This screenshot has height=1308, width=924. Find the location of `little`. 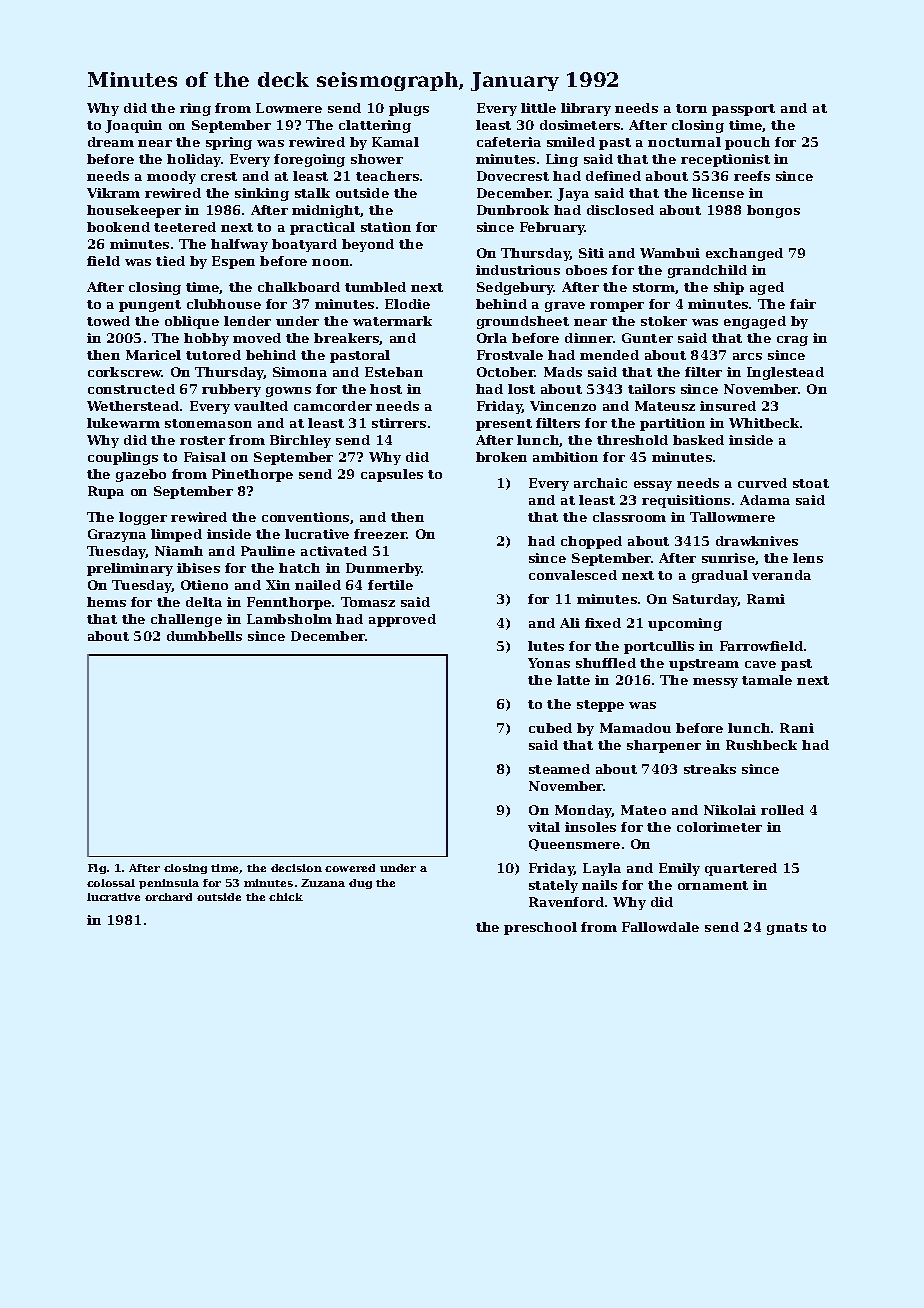

little is located at coordinates (538, 108).
